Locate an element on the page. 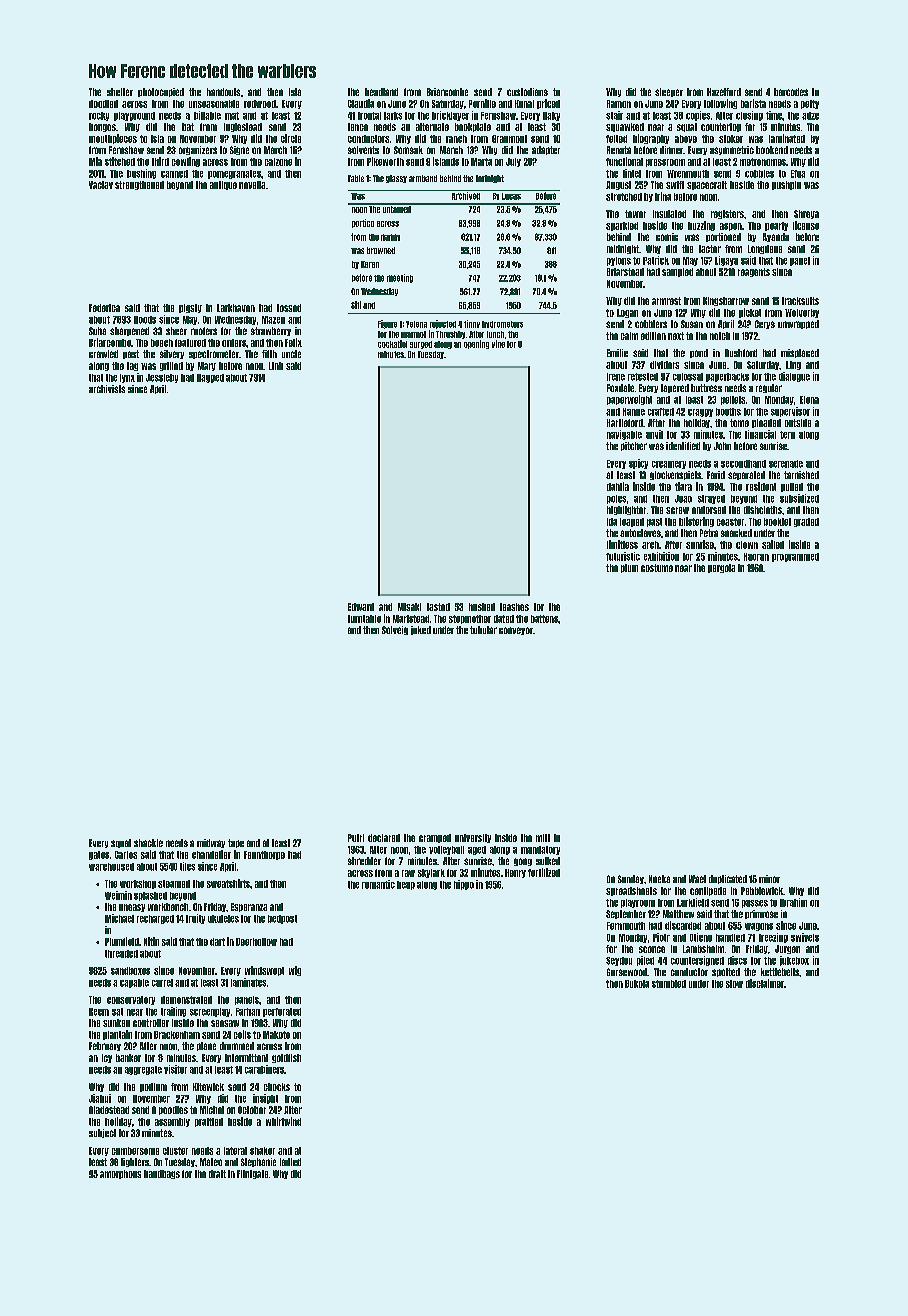 This image has width=908, height=1316. vine is located at coordinates (498, 344).
